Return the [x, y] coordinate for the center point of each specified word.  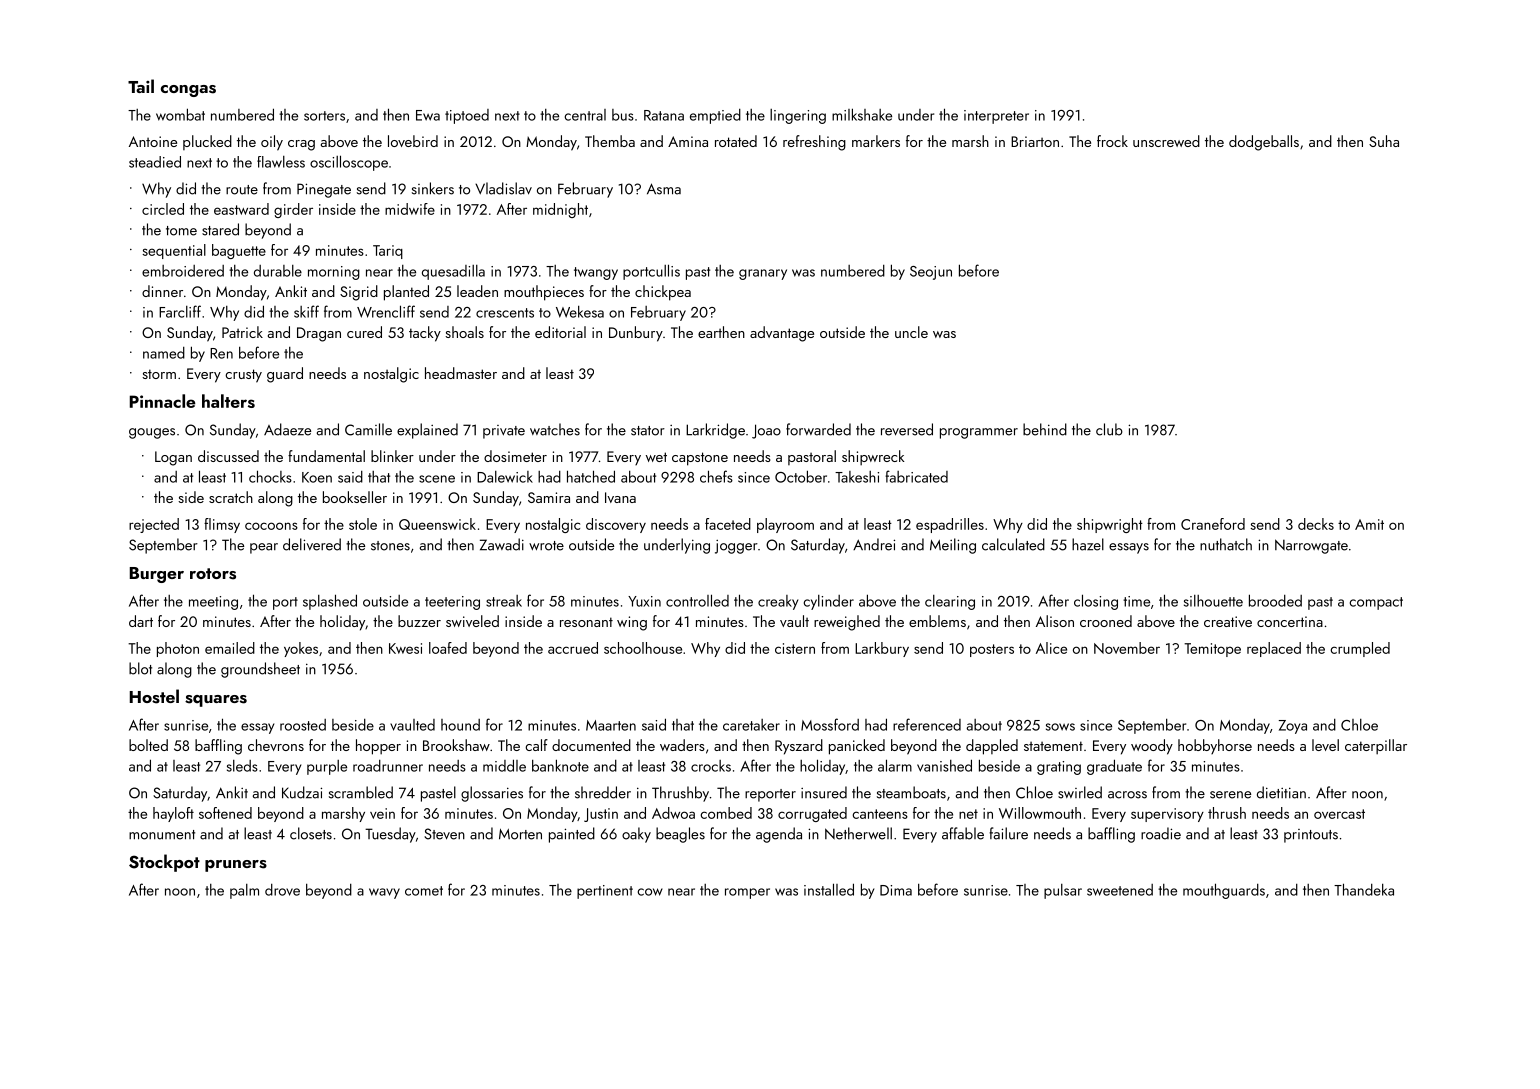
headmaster [461, 373]
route [242, 190]
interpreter [996, 117]
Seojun [931, 273]
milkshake [862, 114]
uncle [911, 332]
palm [244, 891]
